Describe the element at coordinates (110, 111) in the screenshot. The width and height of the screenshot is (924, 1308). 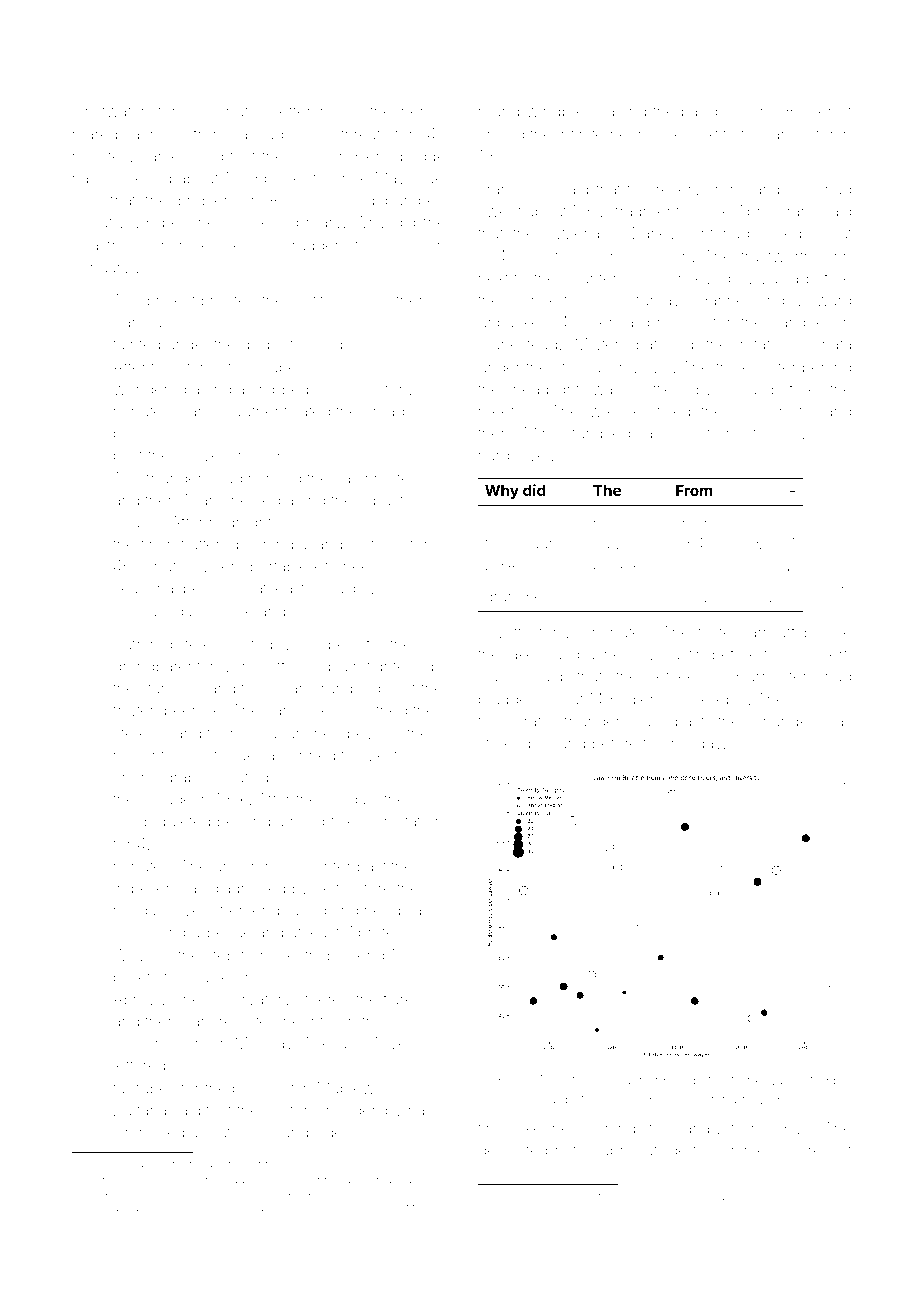
I see `wristwatch` at that location.
